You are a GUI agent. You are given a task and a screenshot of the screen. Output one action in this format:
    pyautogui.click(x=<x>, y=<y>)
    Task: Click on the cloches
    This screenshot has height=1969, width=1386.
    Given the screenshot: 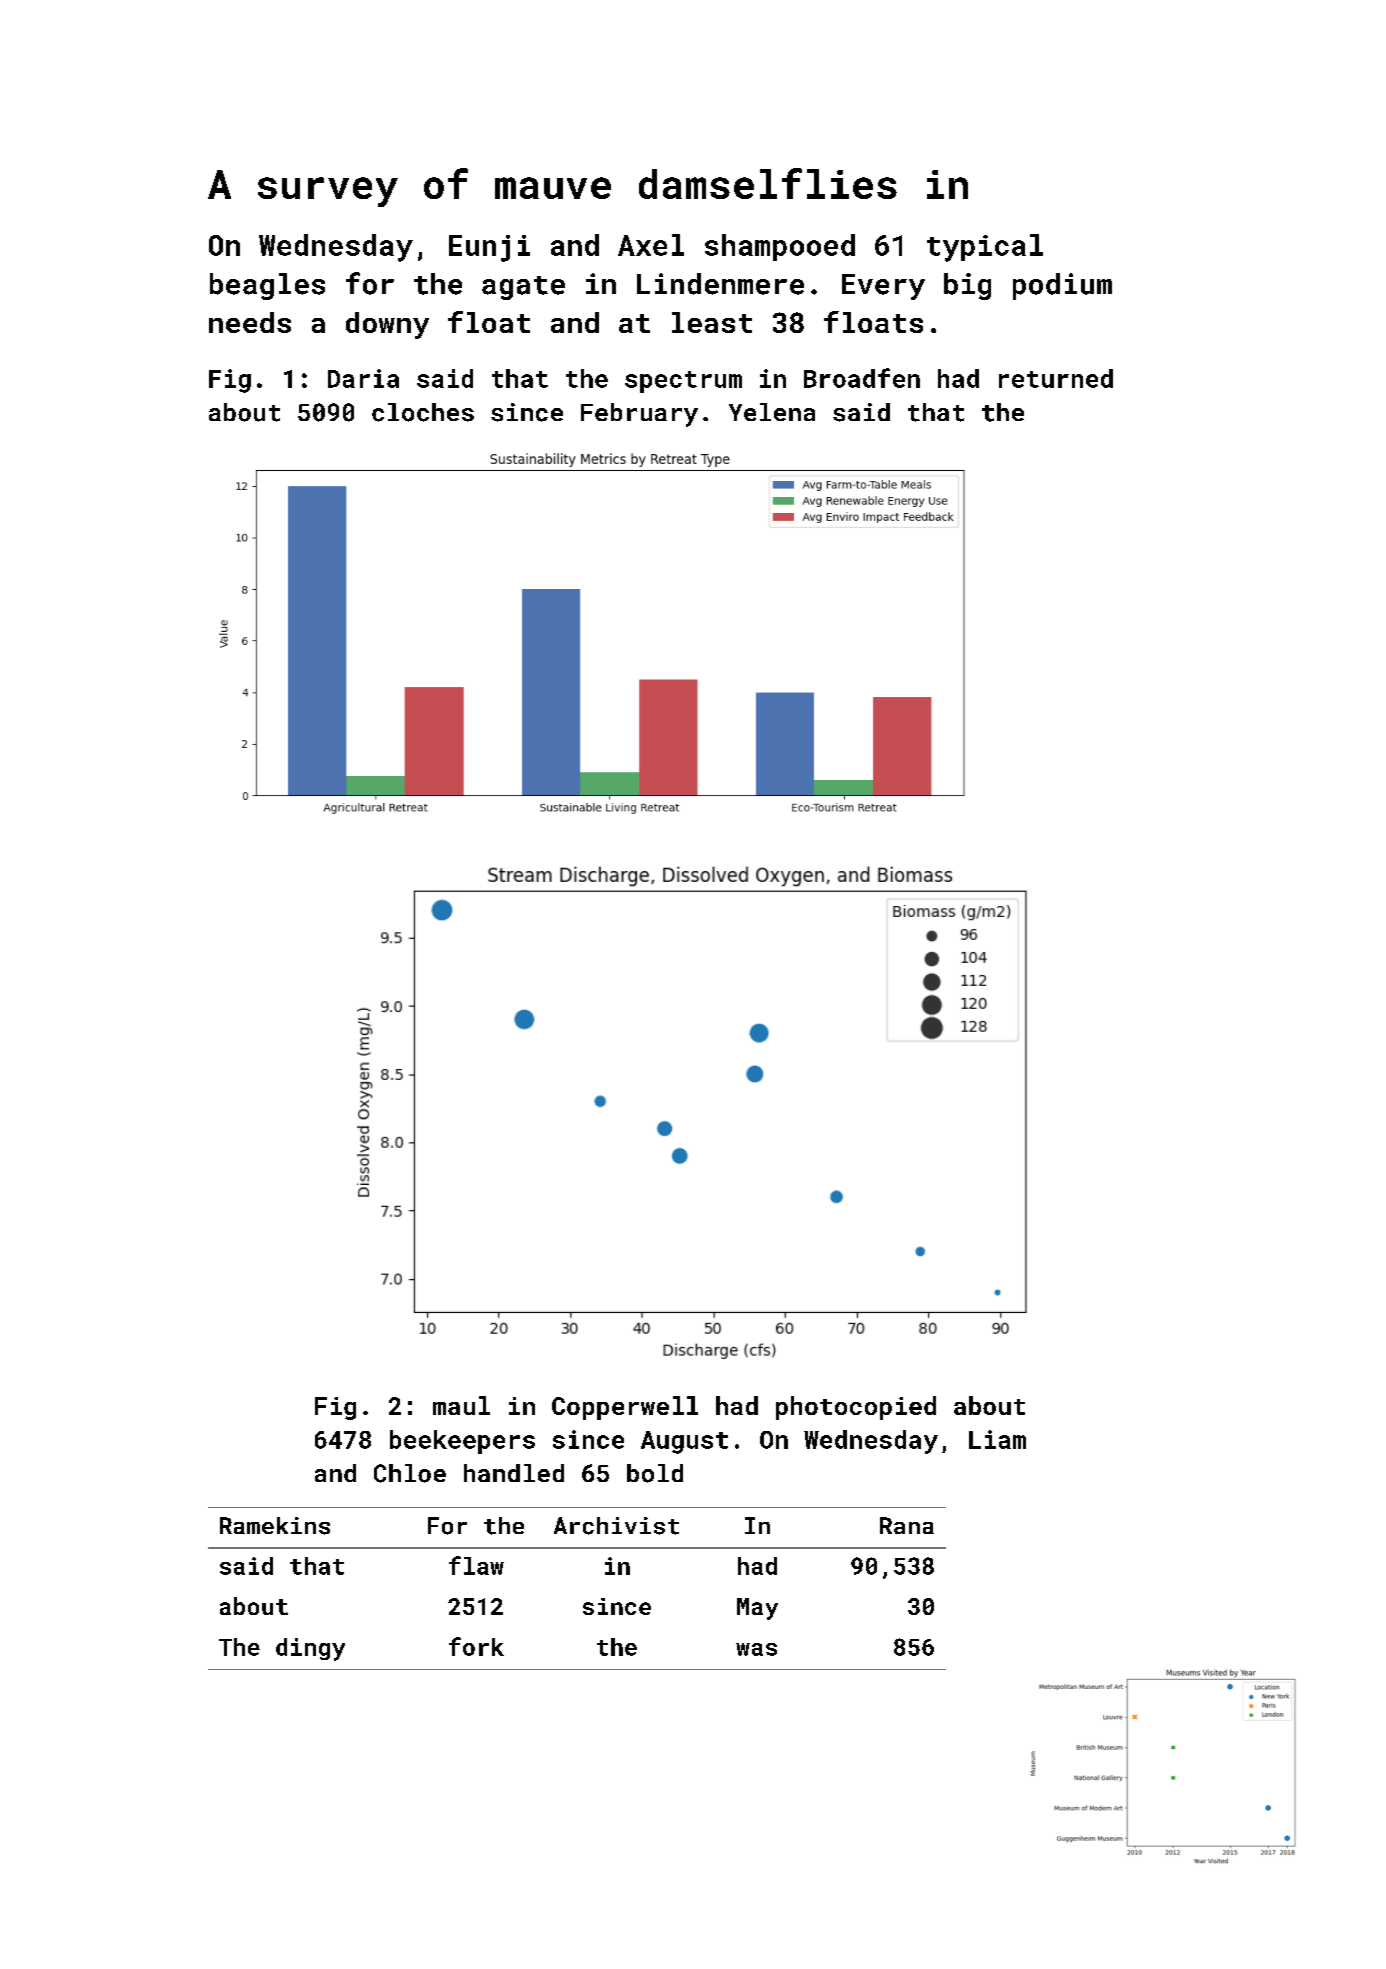 What is the action you would take?
    pyautogui.click(x=423, y=412)
